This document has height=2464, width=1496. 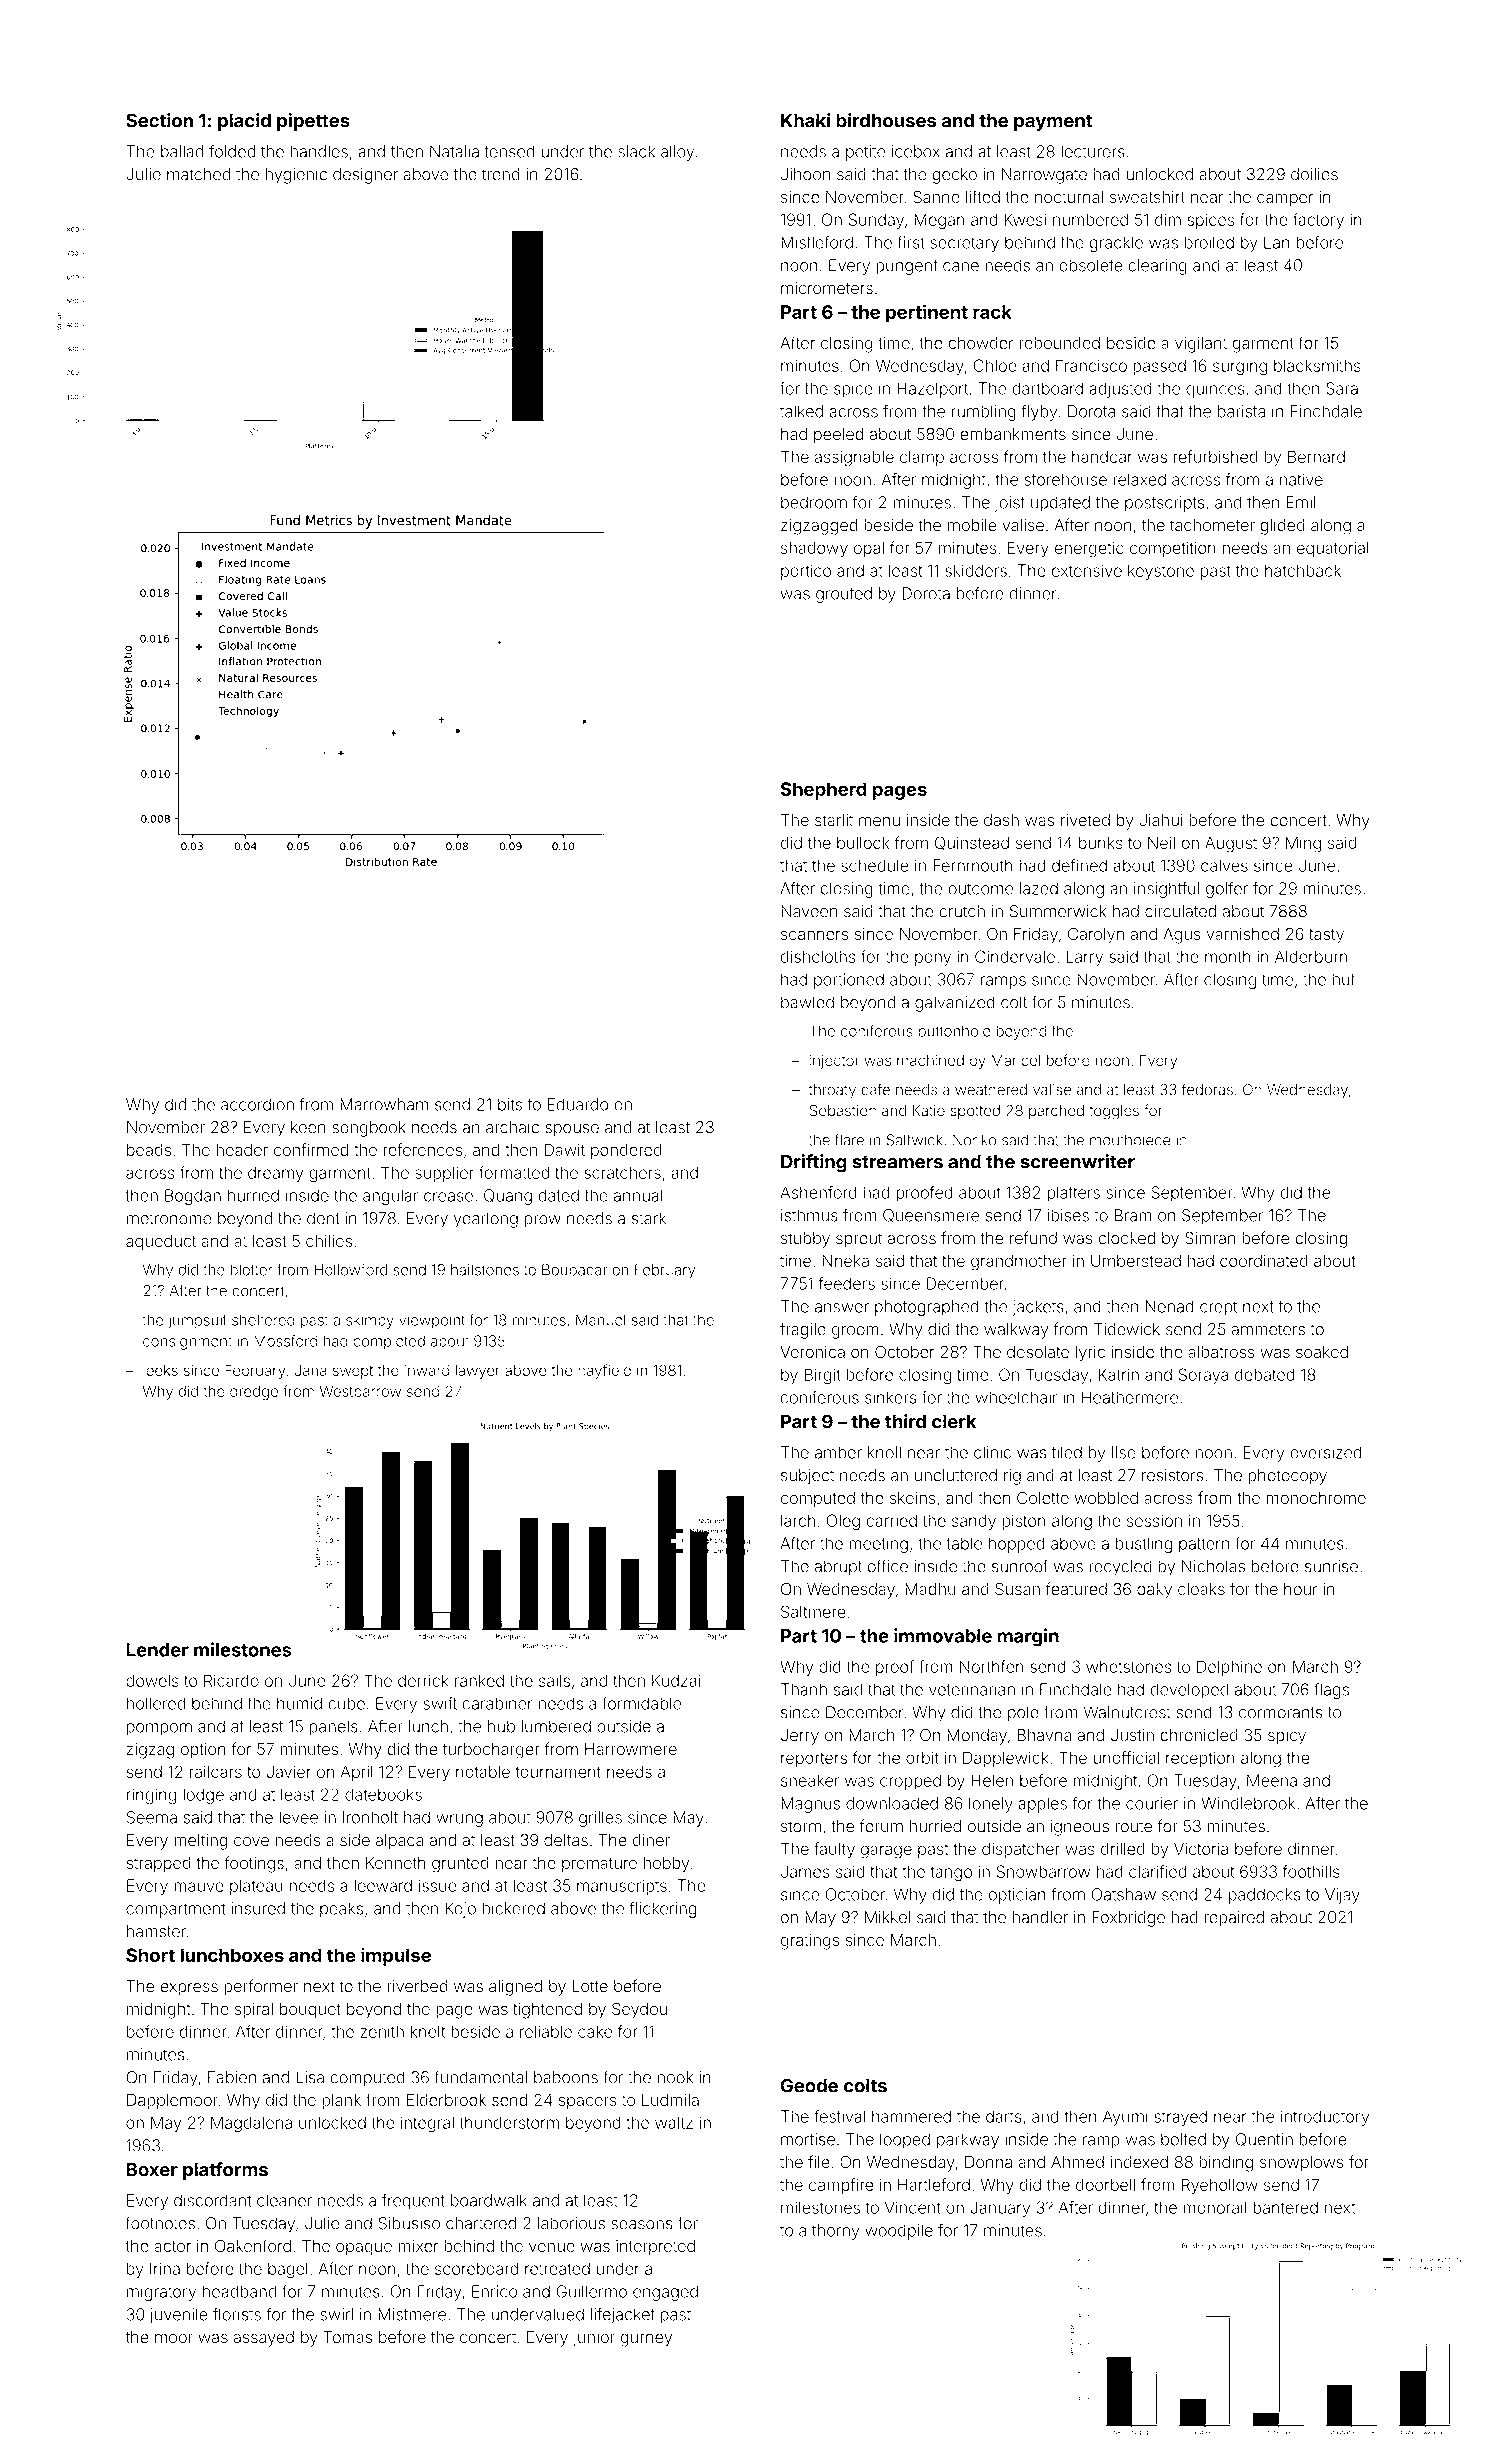 What do you see at coordinates (412, 2314) in the document?
I see `Mistmere` at bounding box center [412, 2314].
